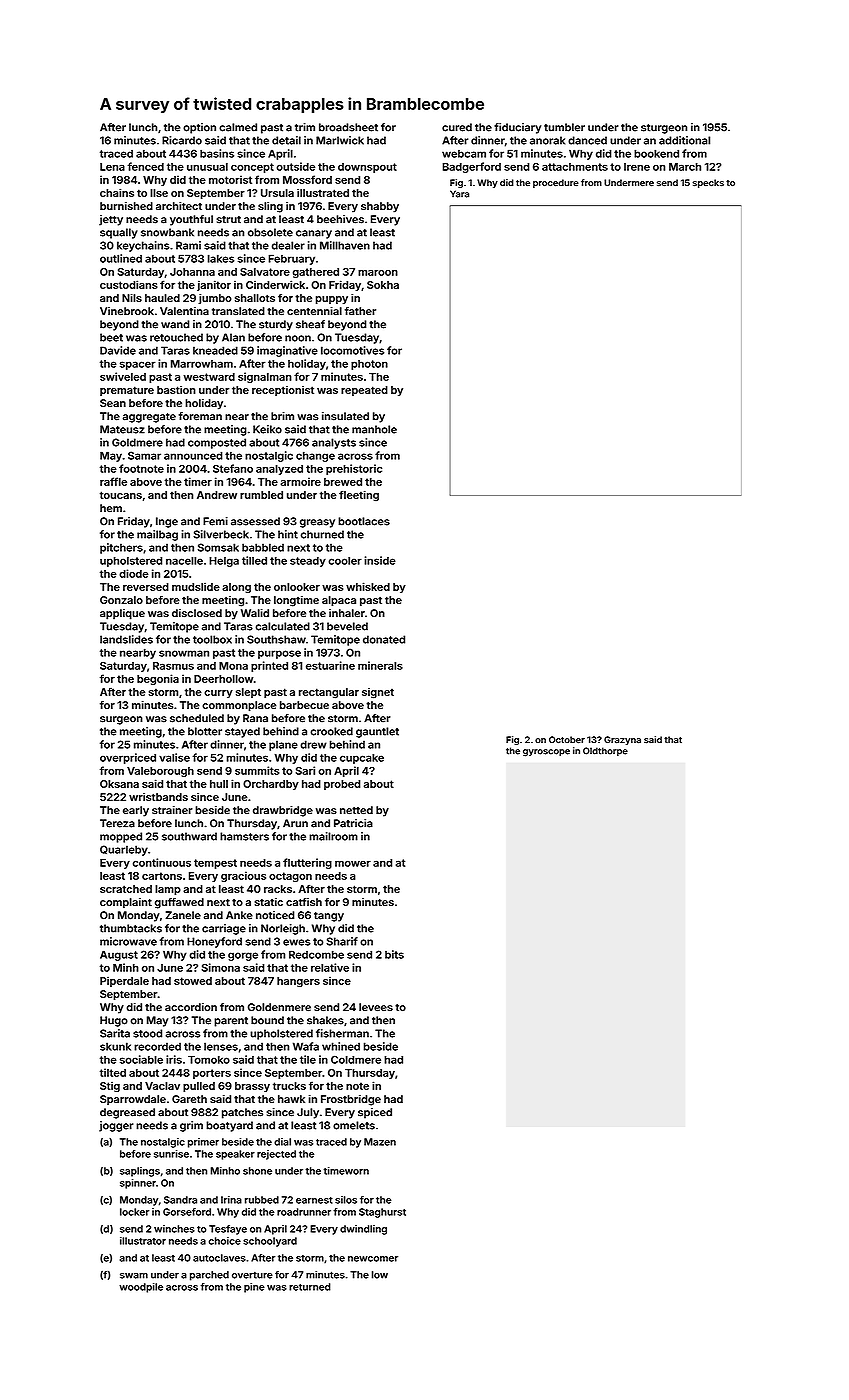 This page has height=1400, width=849. What do you see at coordinates (141, 1288) in the page?
I see `woodpile` at bounding box center [141, 1288].
